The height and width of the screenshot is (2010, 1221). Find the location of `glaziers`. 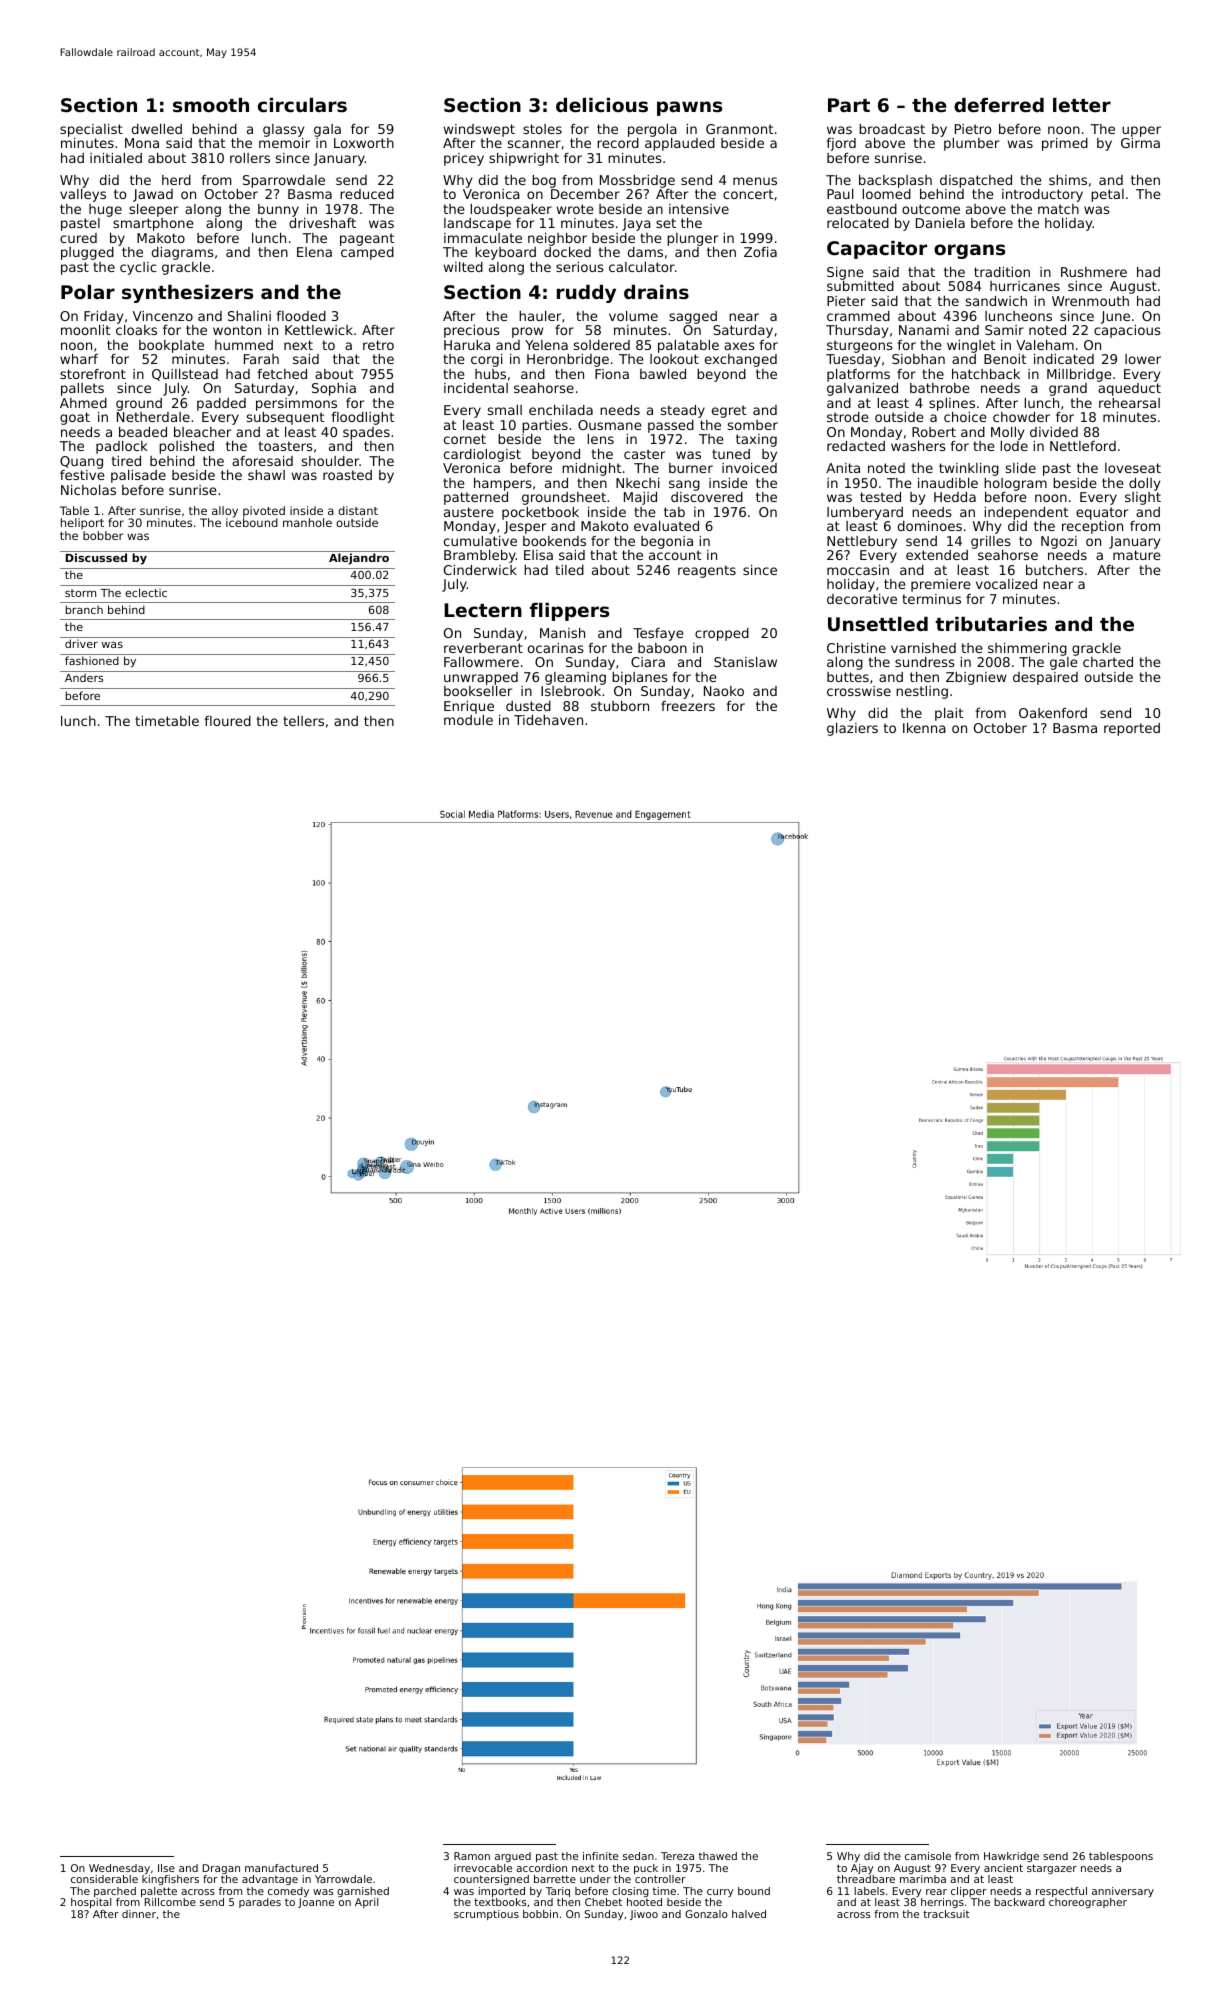

glaziers is located at coordinates (852, 729).
